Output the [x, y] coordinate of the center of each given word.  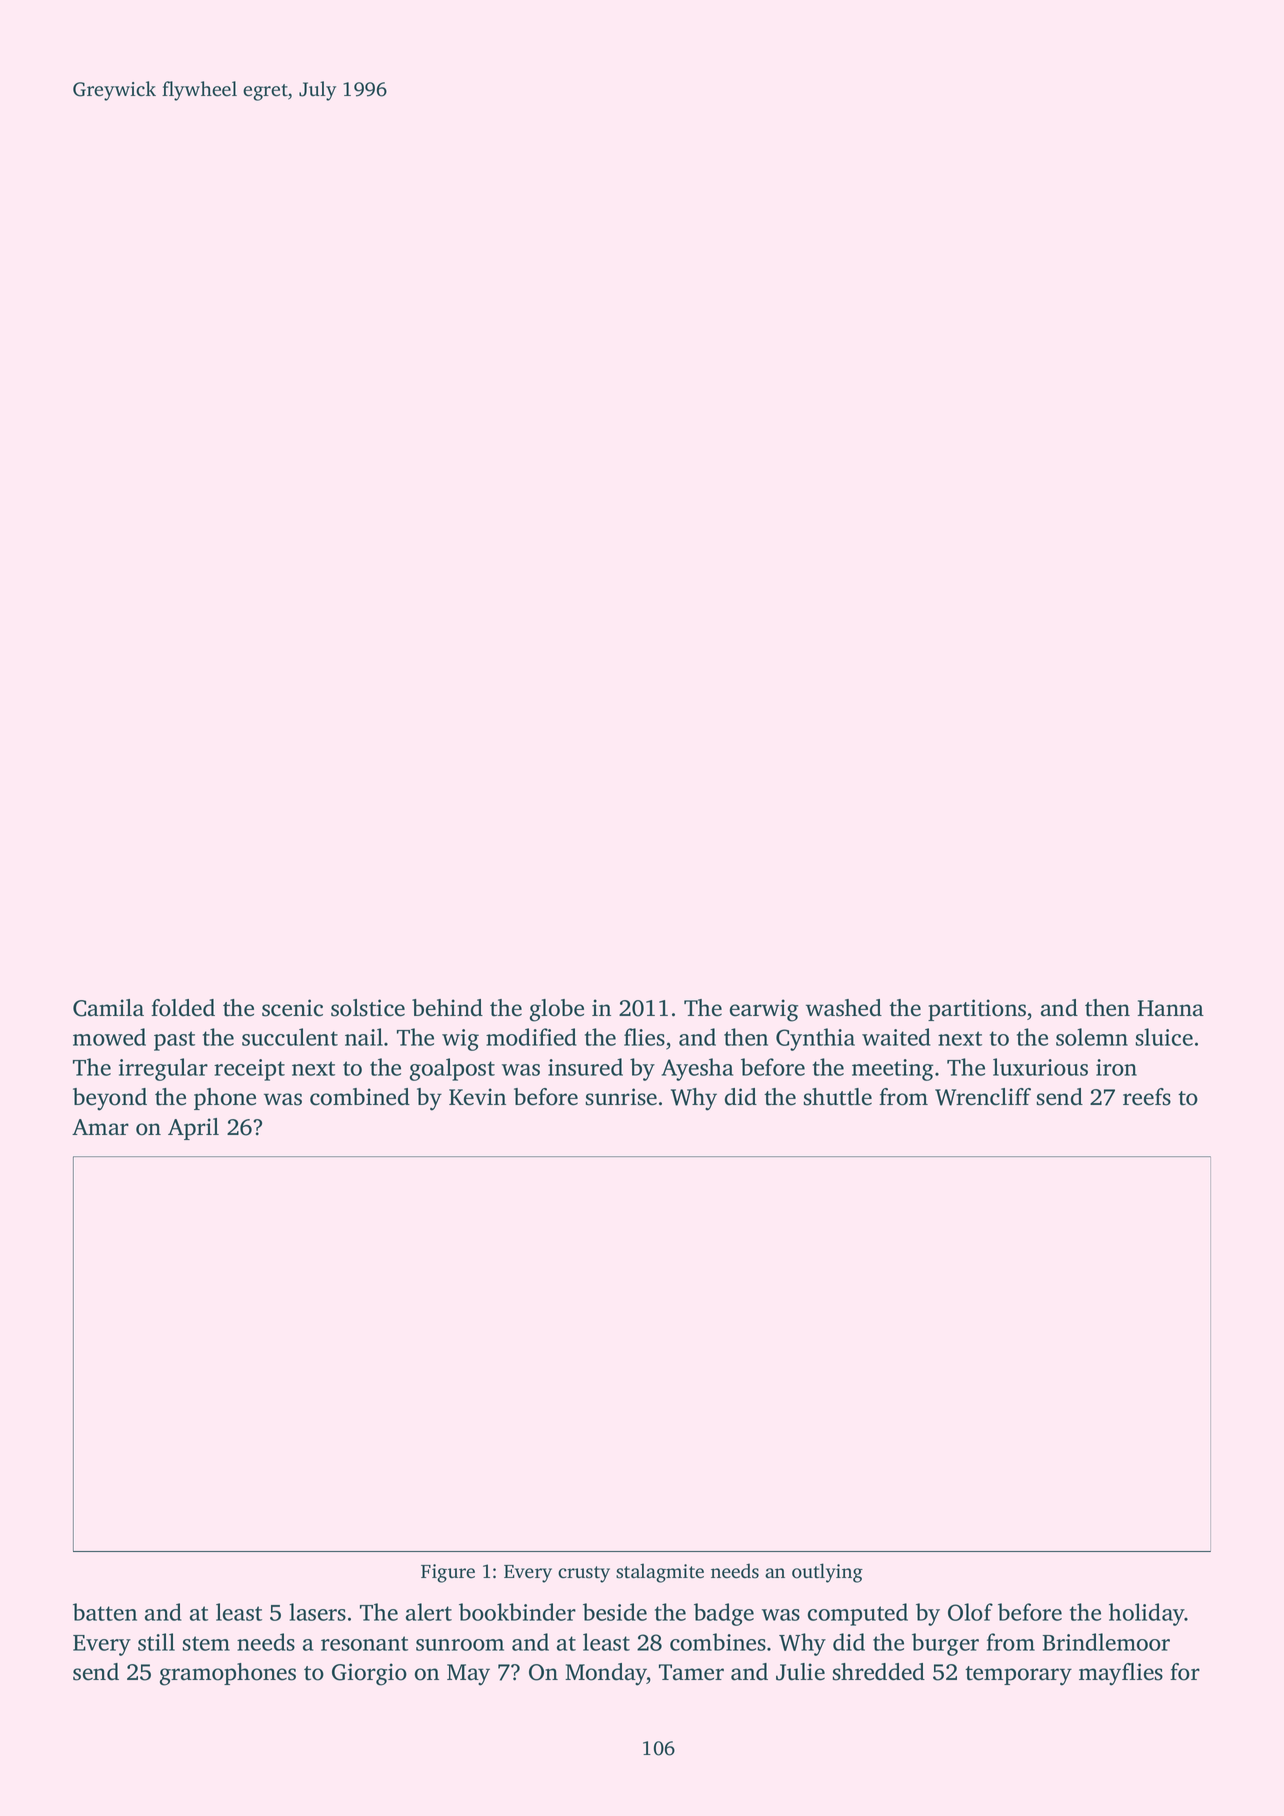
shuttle [837, 1097]
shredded [878, 1672]
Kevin [477, 1097]
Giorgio [369, 1674]
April [193, 1129]
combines [718, 1642]
